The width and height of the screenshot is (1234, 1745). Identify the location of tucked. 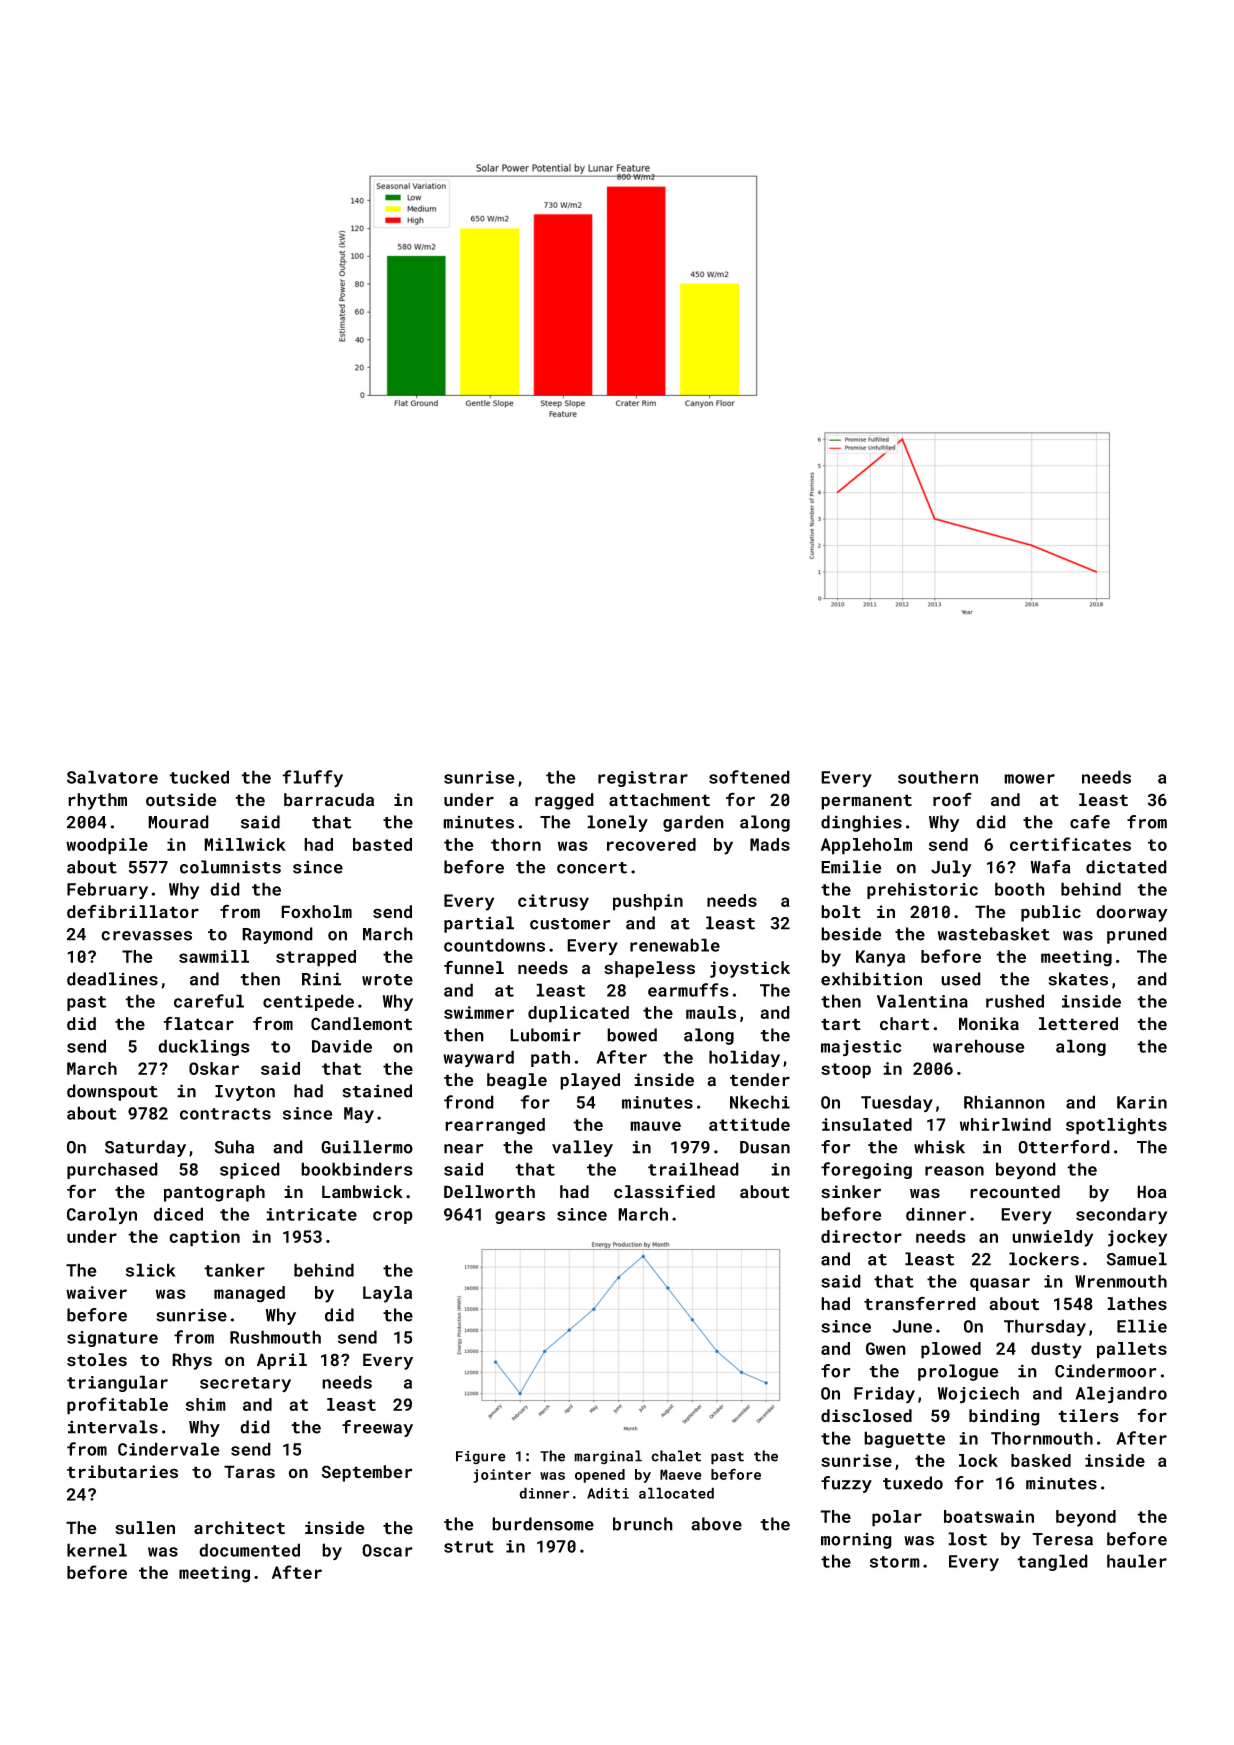
(199, 777).
